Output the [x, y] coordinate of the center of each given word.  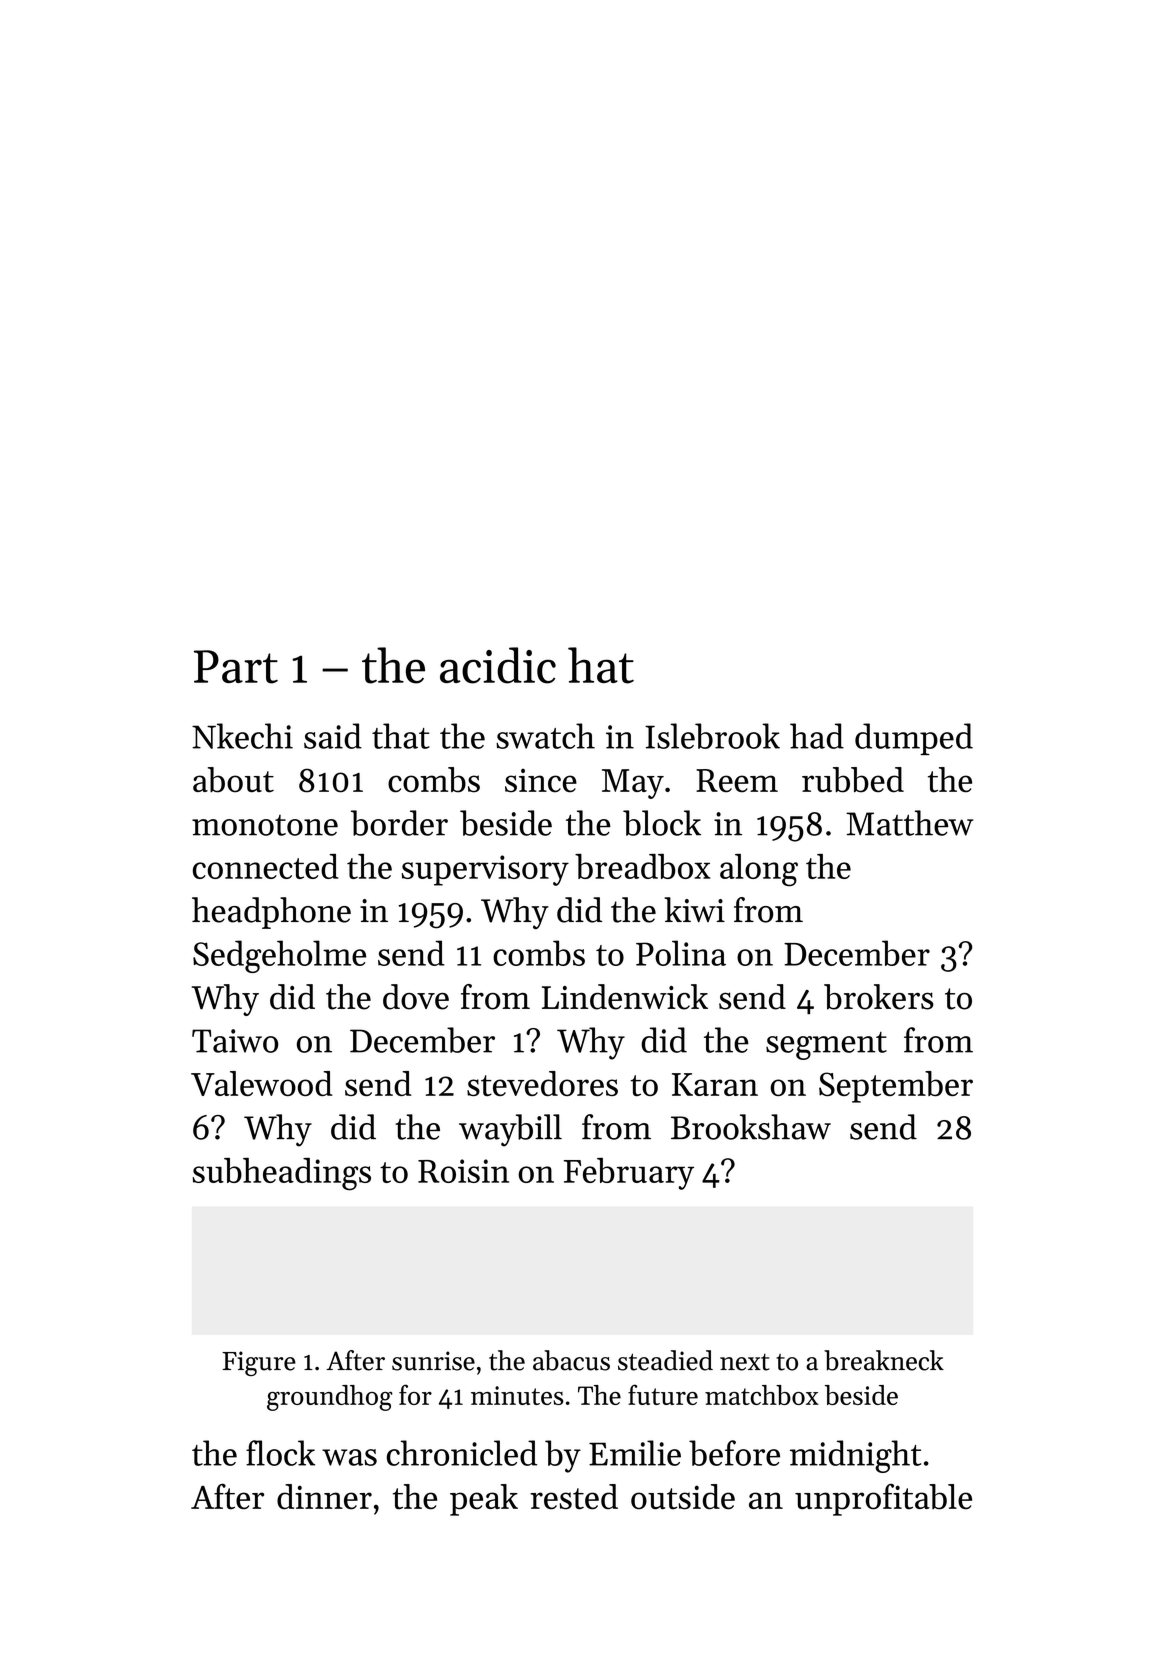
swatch [545, 736]
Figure [259, 1363]
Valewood [261, 1083]
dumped [914, 739]
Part [236, 667]
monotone [265, 825]
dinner [324, 1497]
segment [826, 1046]
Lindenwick [625, 997]
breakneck [884, 1360]
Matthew [909, 823]
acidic [498, 665]
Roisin [463, 1171]
